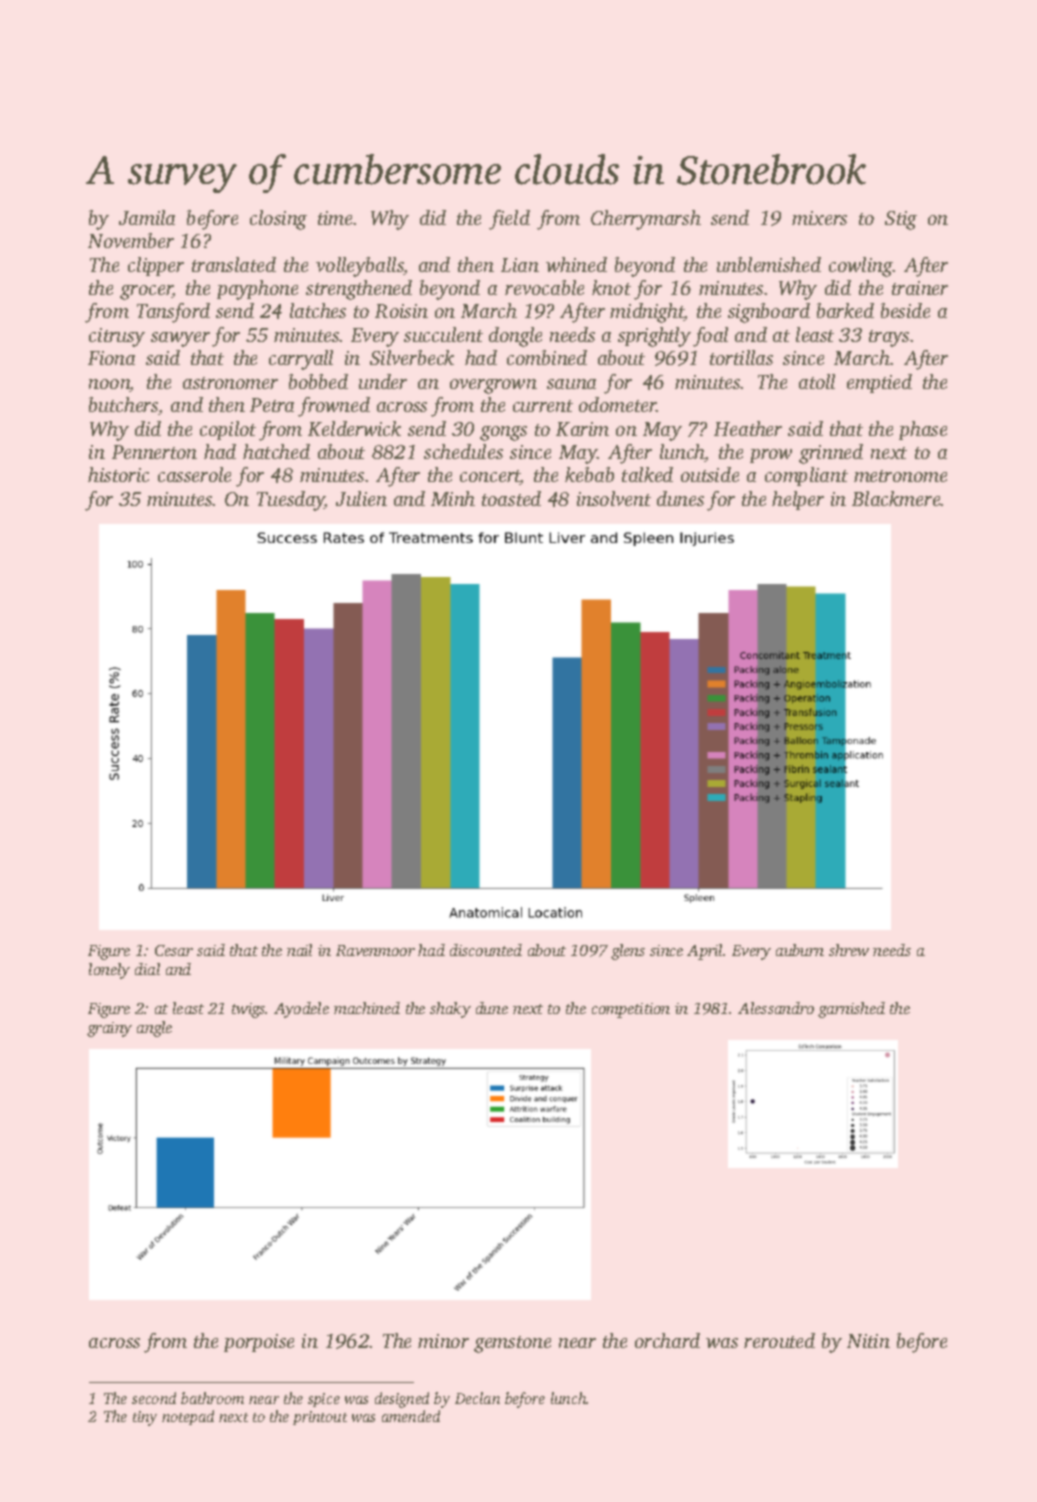 The image size is (1037, 1502). Describe the element at coordinates (154, 1029) in the screenshot. I see `angle` at that location.
